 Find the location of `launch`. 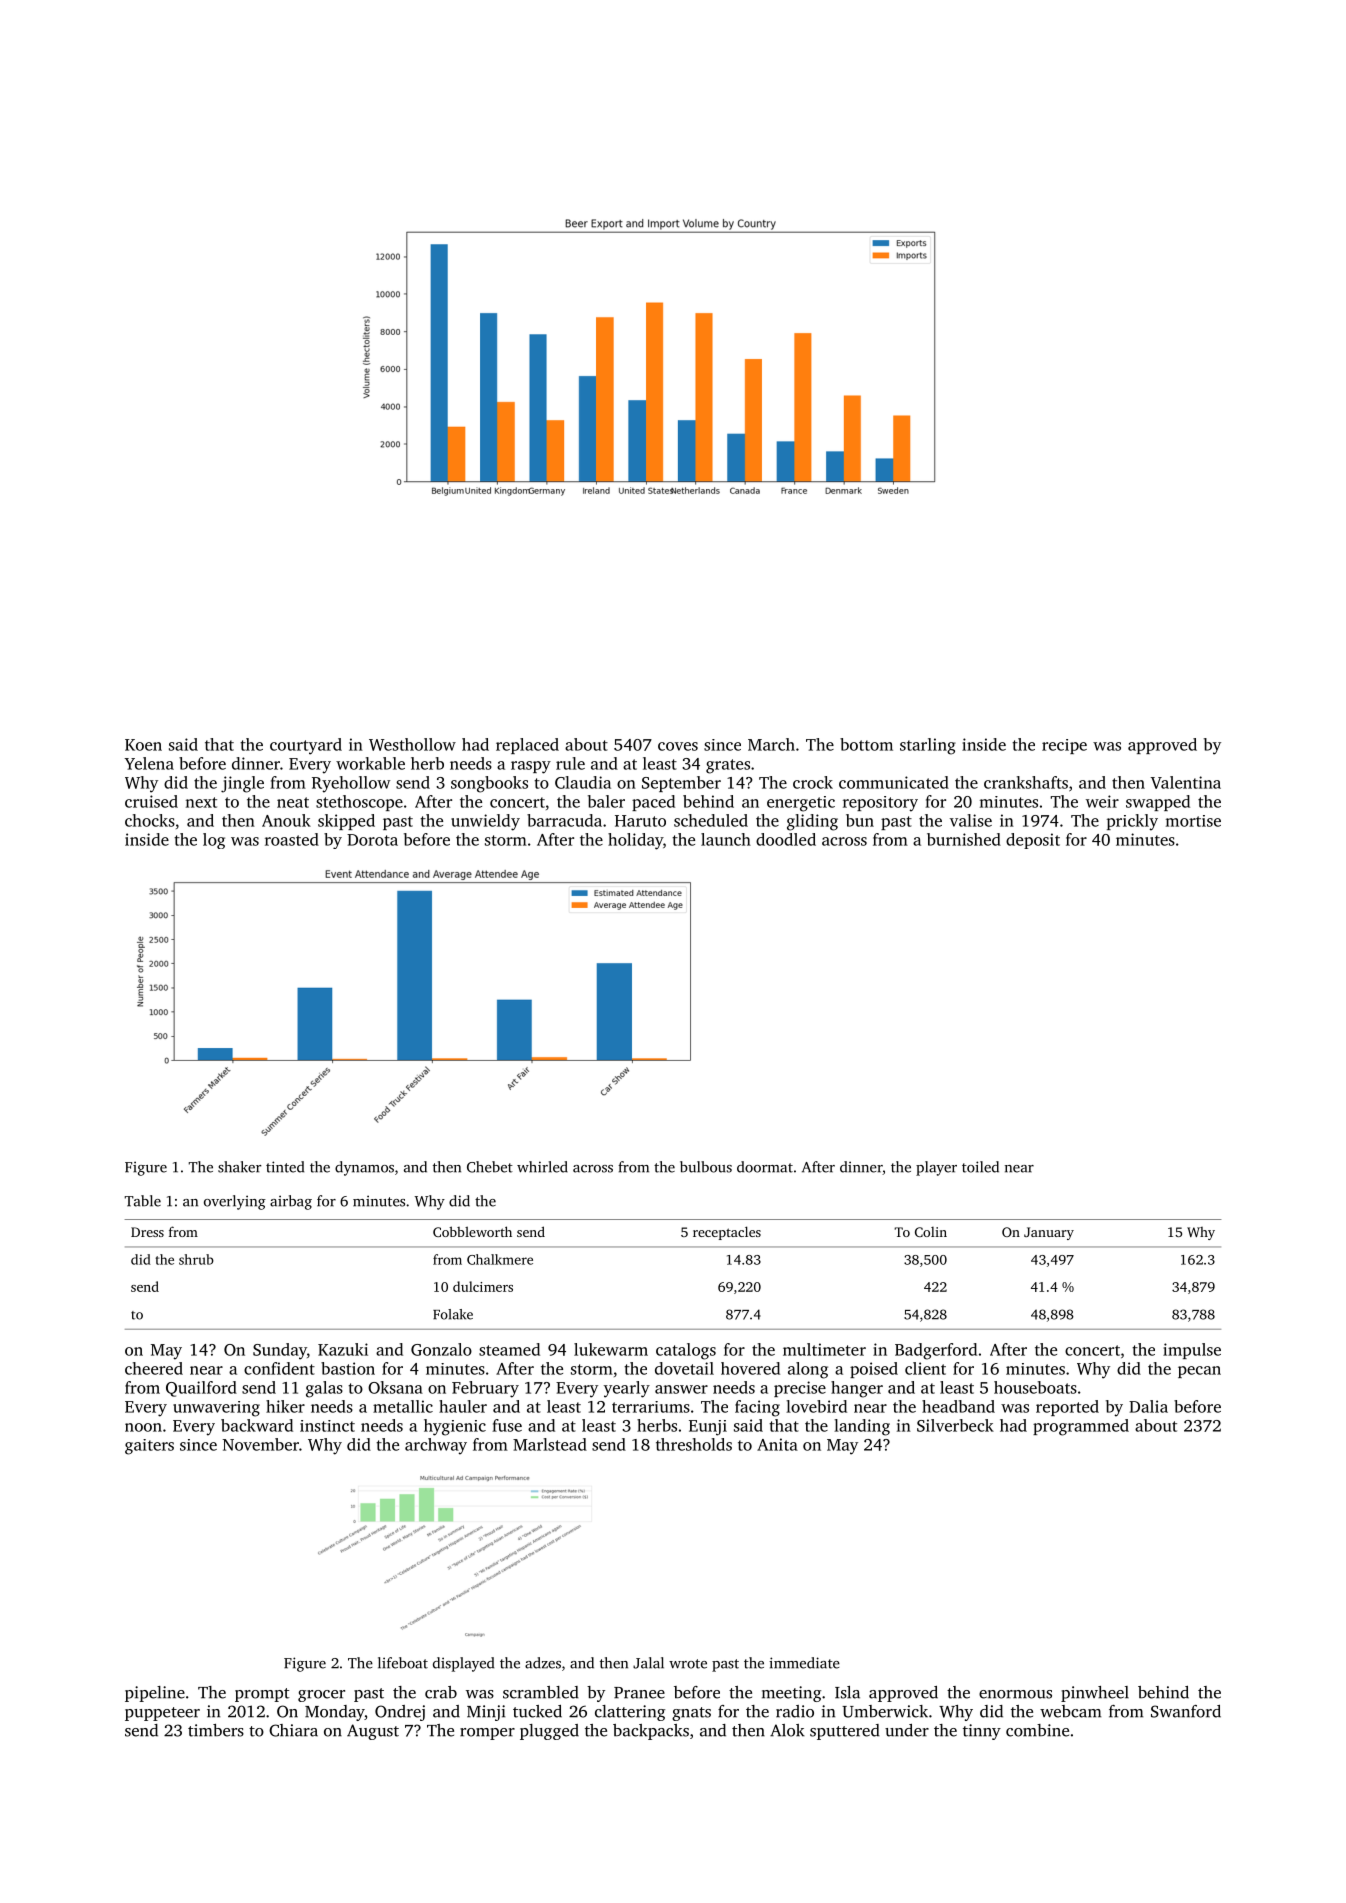

launch is located at coordinates (726, 839).
